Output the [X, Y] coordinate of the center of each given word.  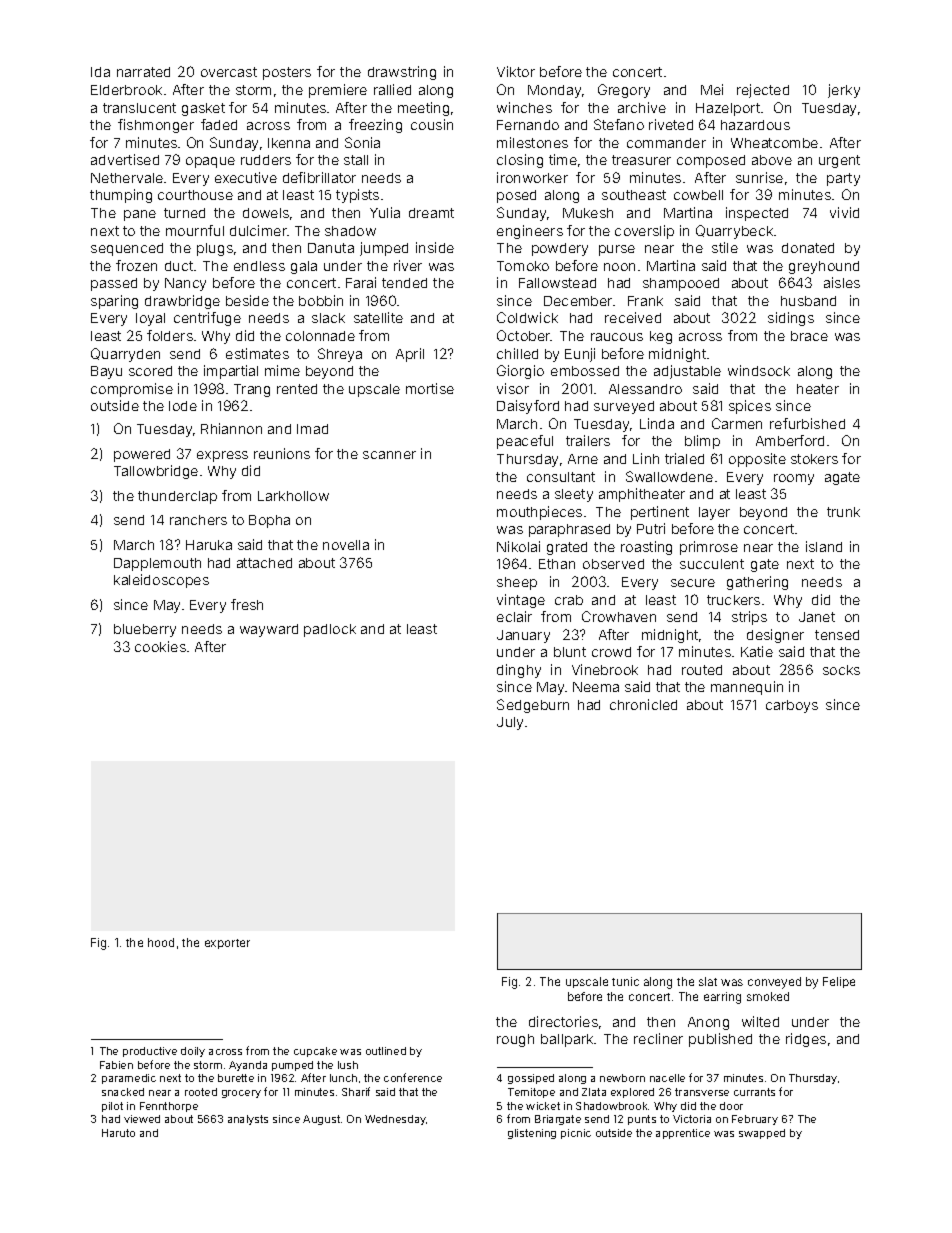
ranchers [198, 520]
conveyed [774, 983]
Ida [100, 72]
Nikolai [518, 546]
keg [661, 337]
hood [161, 942]
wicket [543, 1106]
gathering [757, 583]
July [510, 723]
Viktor [516, 71]
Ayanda [248, 1066]
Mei [712, 89]
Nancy [185, 284]
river [408, 265]
